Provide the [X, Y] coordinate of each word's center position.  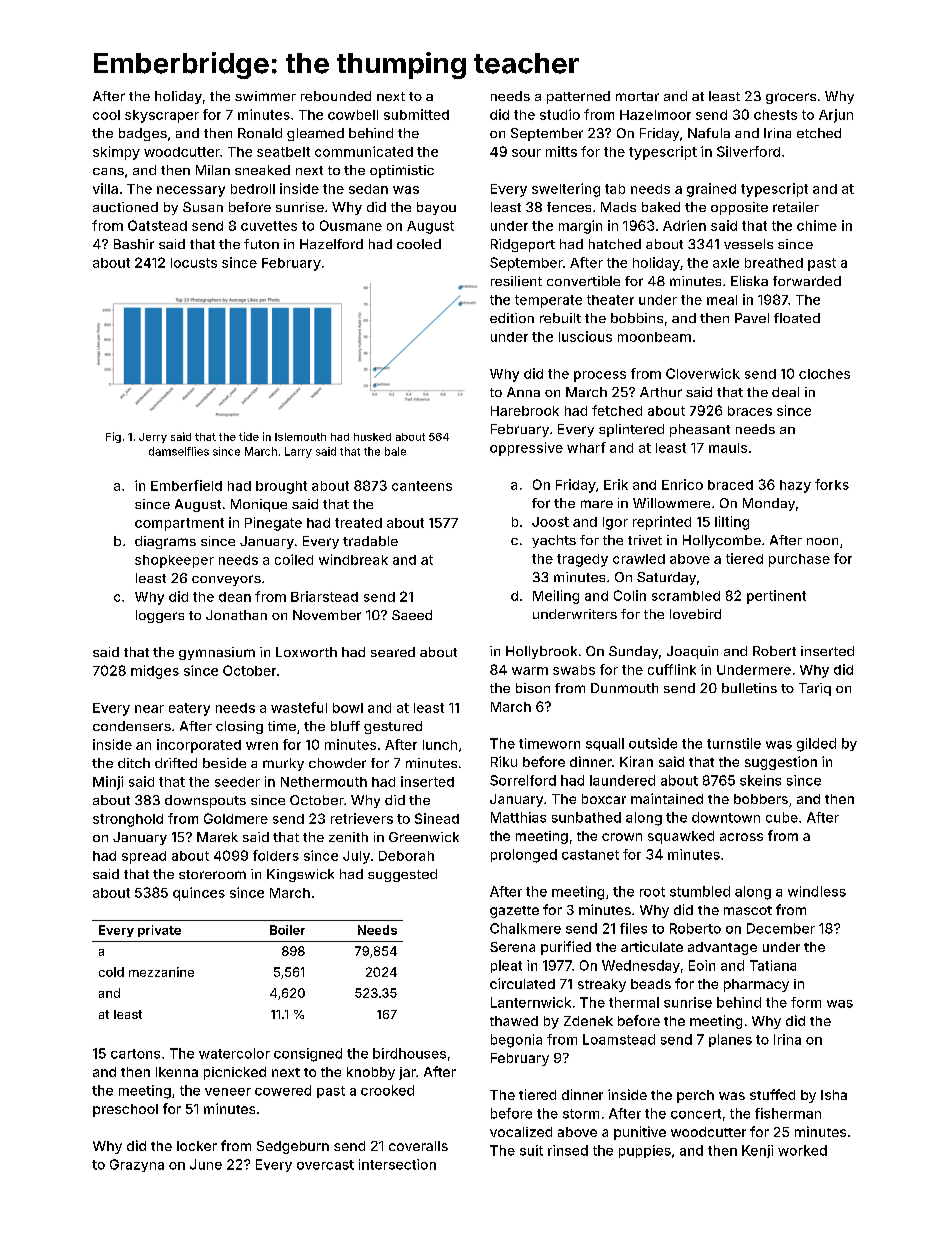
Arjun [836, 116]
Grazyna [137, 1165]
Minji [108, 783]
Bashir [134, 244]
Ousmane [351, 225]
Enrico [682, 484]
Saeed [412, 615]
